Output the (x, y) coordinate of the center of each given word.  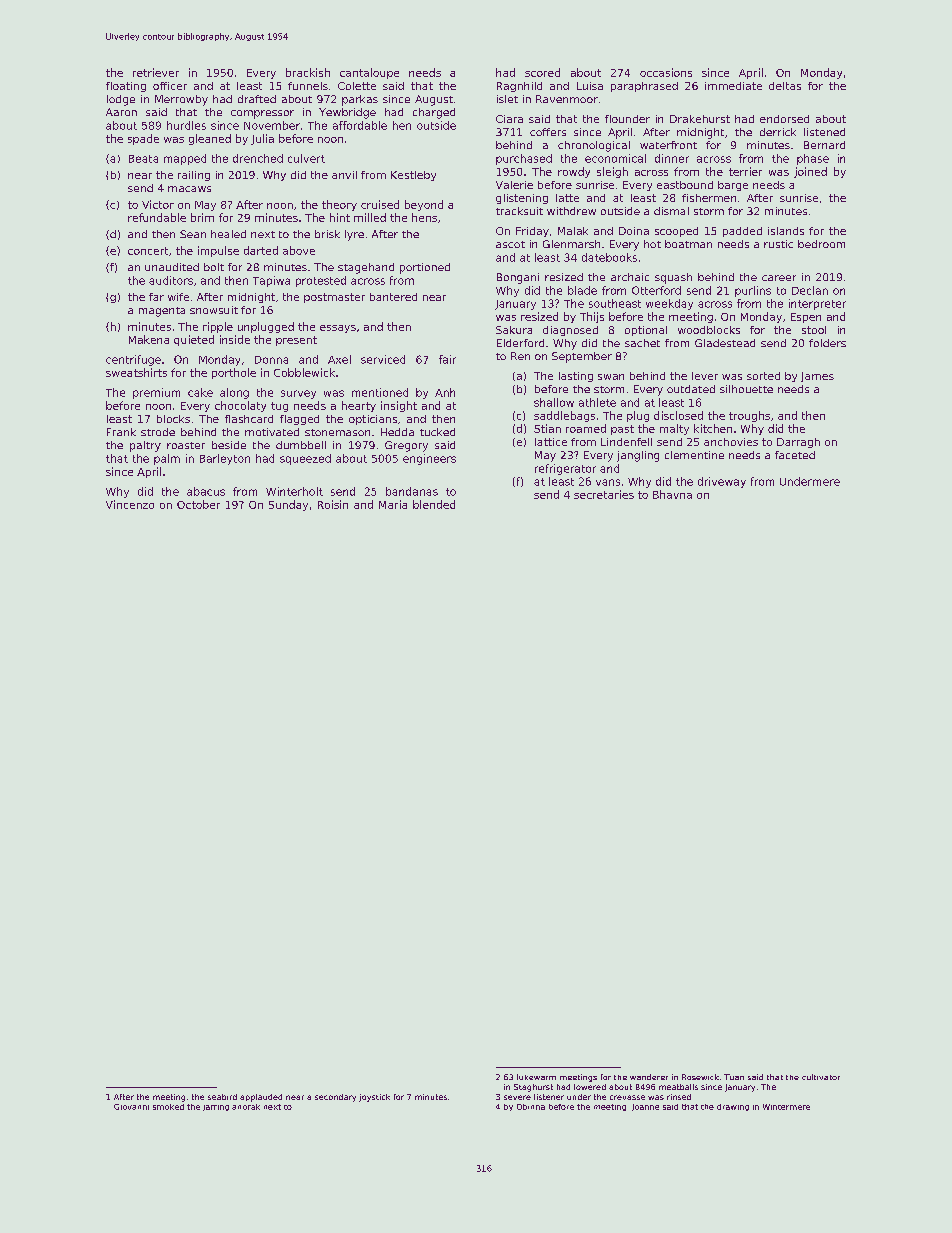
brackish (308, 72)
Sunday (288, 505)
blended (434, 504)
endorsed (784, 119)
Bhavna (672, 494)
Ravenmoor (567, 99)
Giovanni (131, 1107)
